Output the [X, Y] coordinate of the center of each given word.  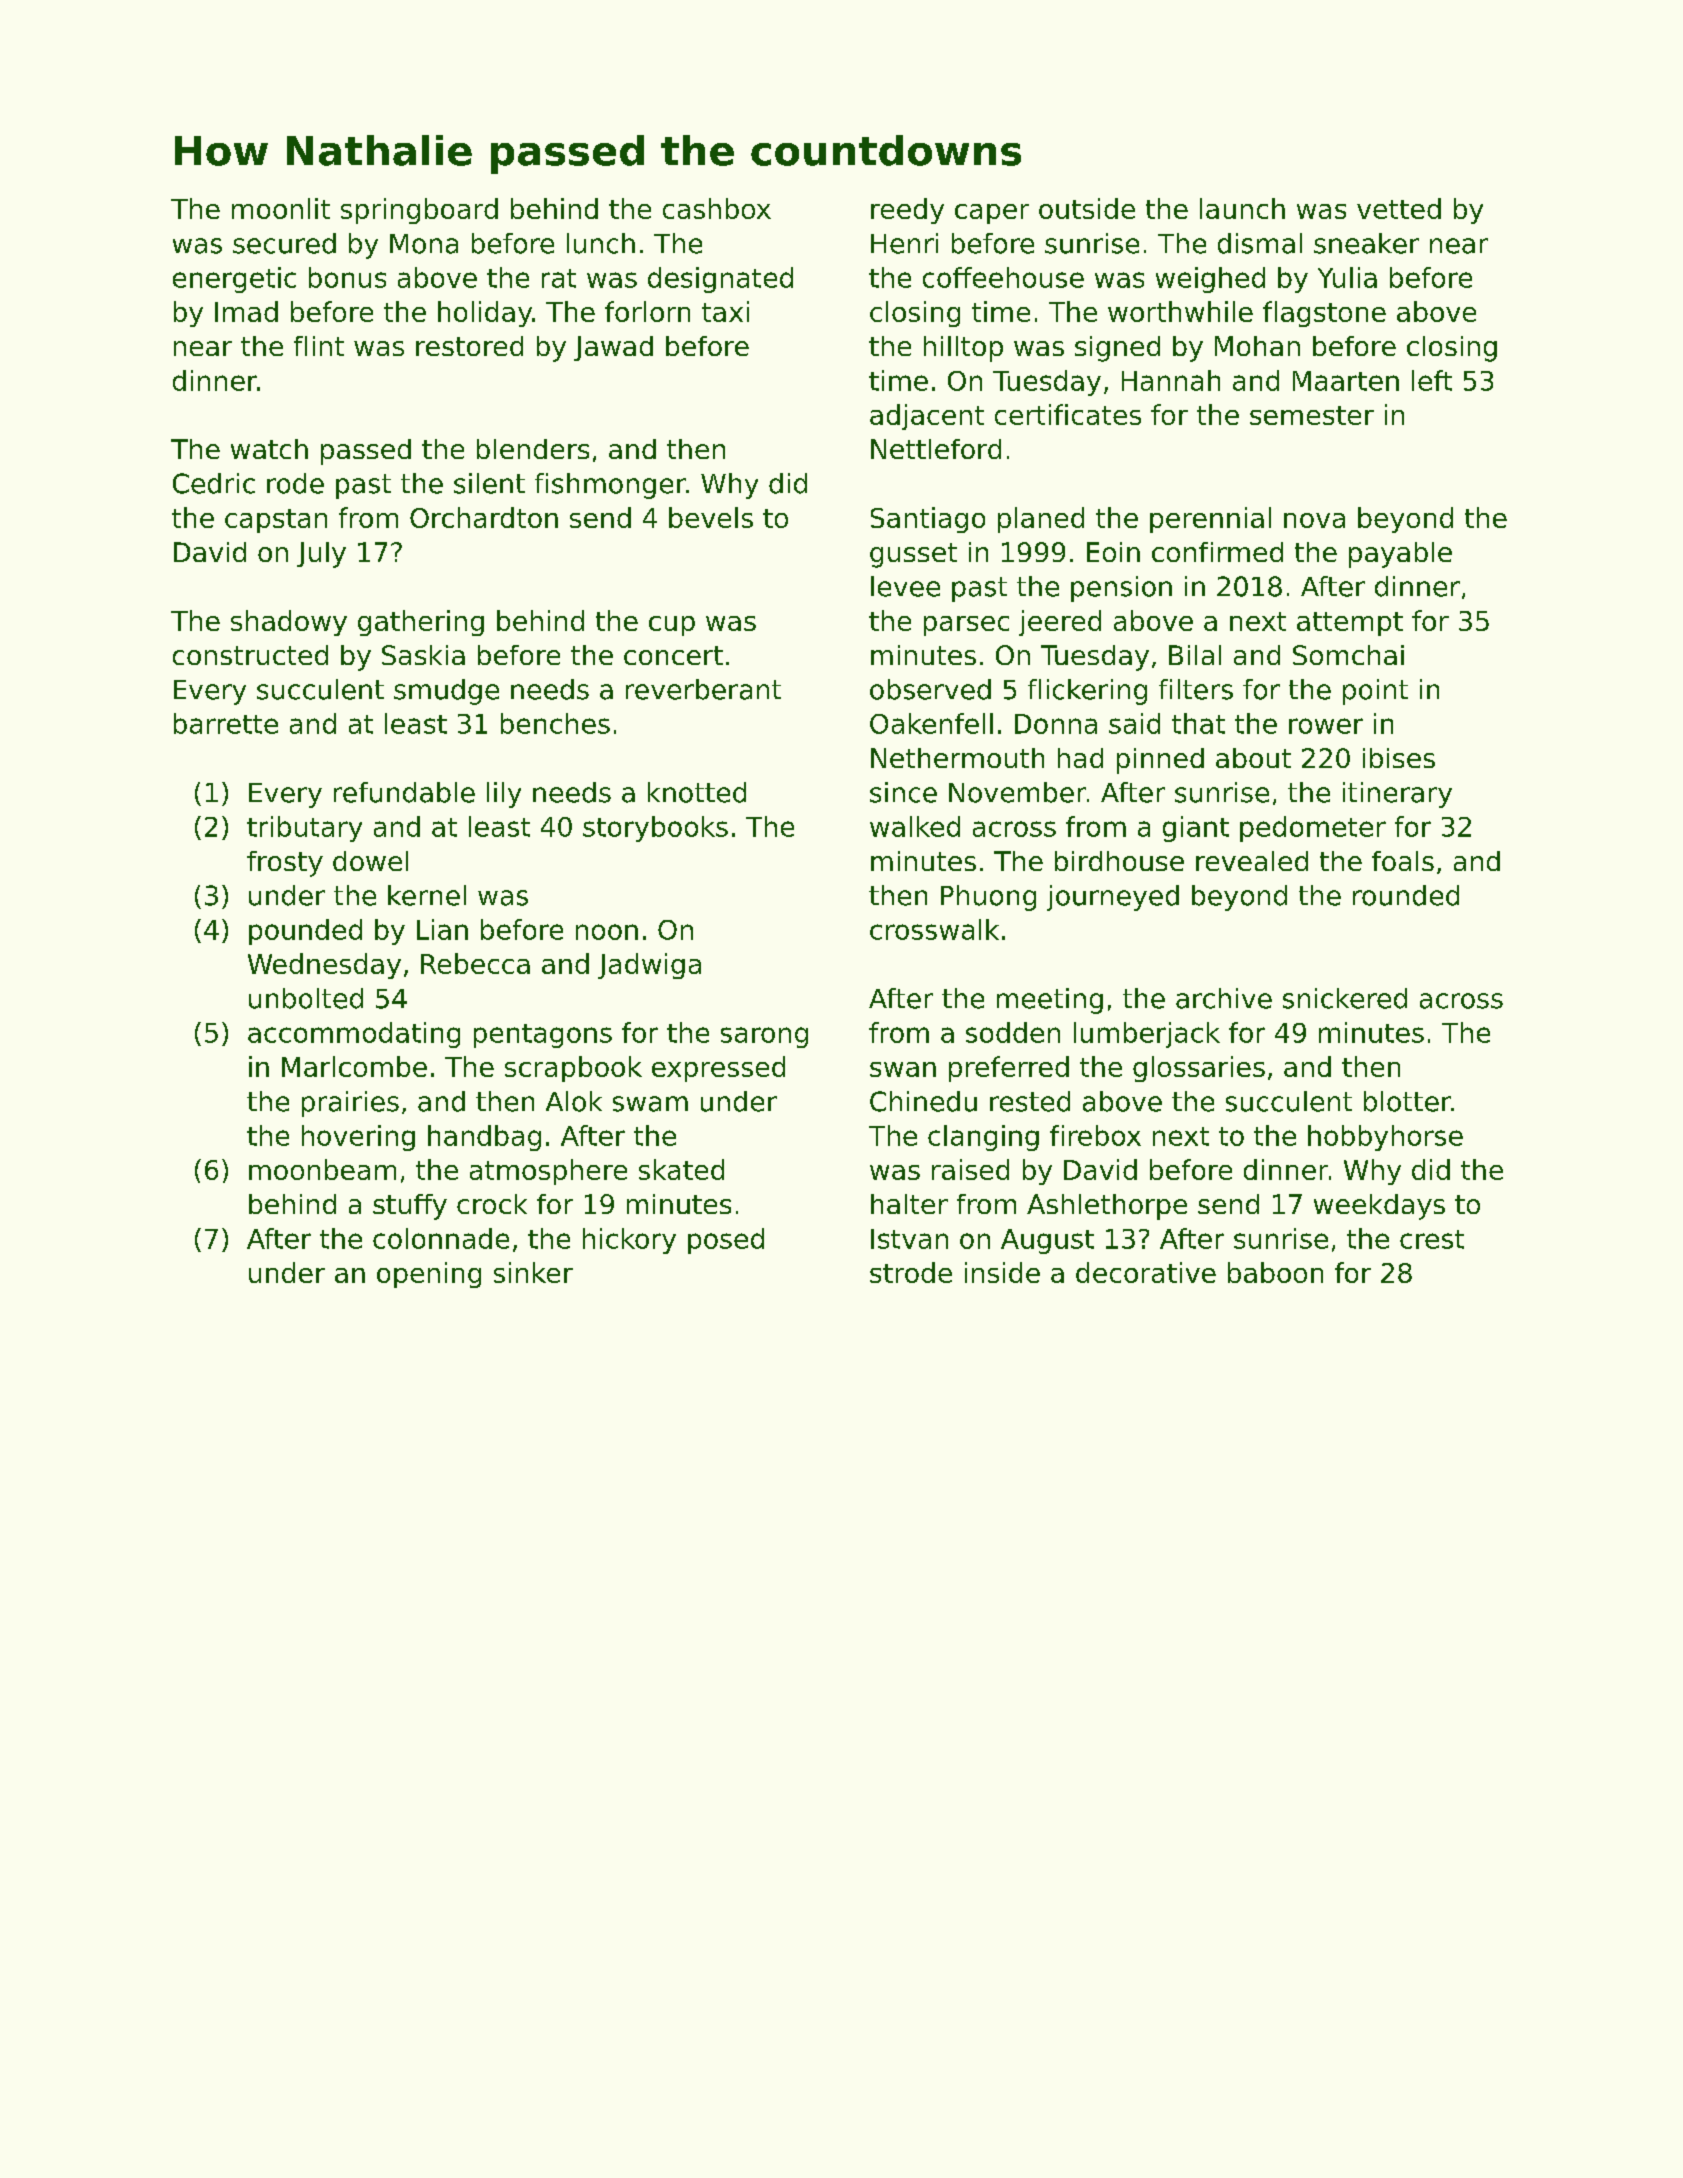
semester [1312, 415]
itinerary [1397, 795]
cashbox [717, 208]
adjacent [927, 417]
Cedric [214, 483]
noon [607, 932]
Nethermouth [957, 758]
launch [1242, 208]
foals [1403, 861]
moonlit [281, 208]
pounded [305, 932]
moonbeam [322, 1169]
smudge [446, 692]
